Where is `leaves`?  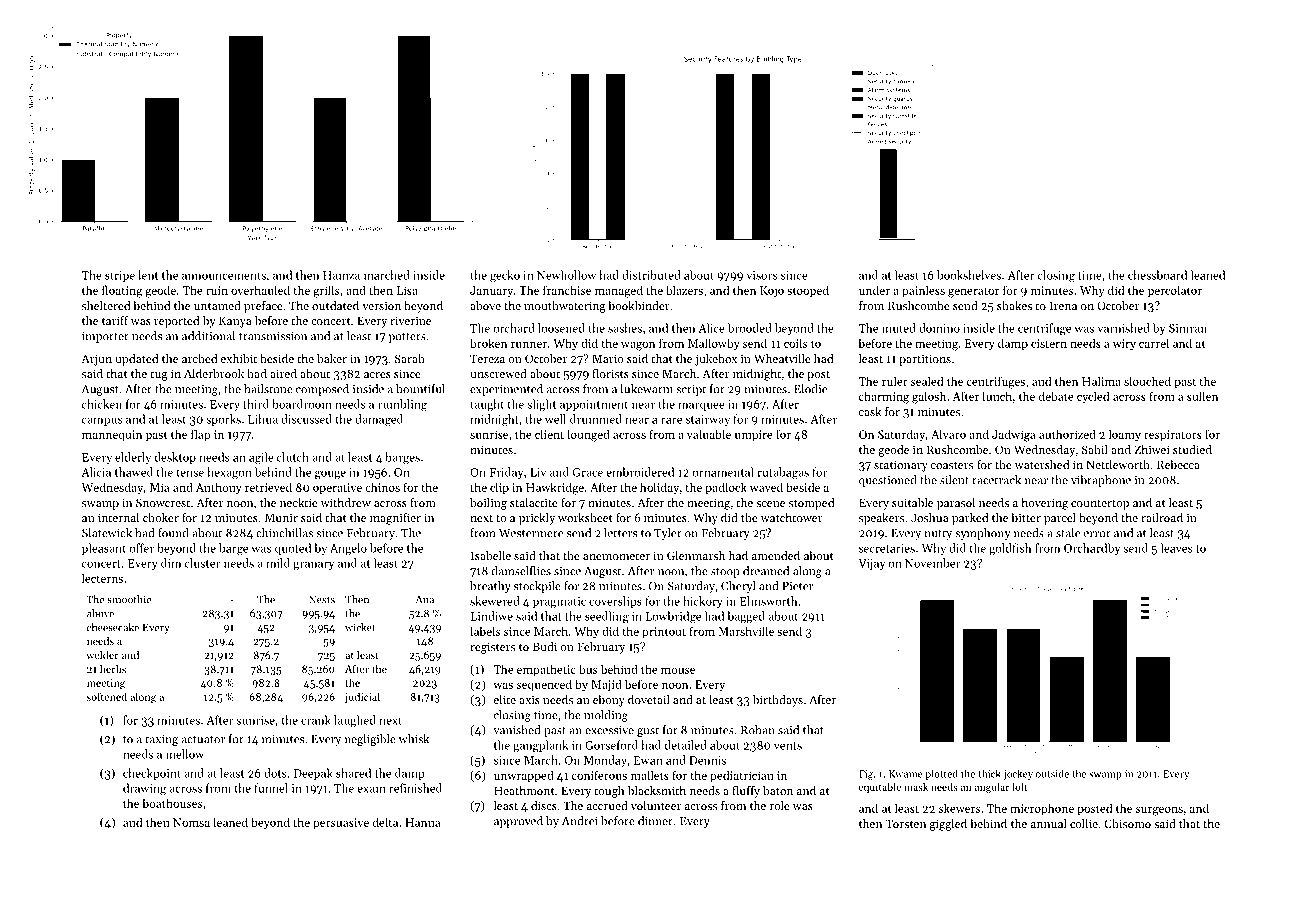 leaves is located at coordinates (1176, 548).
